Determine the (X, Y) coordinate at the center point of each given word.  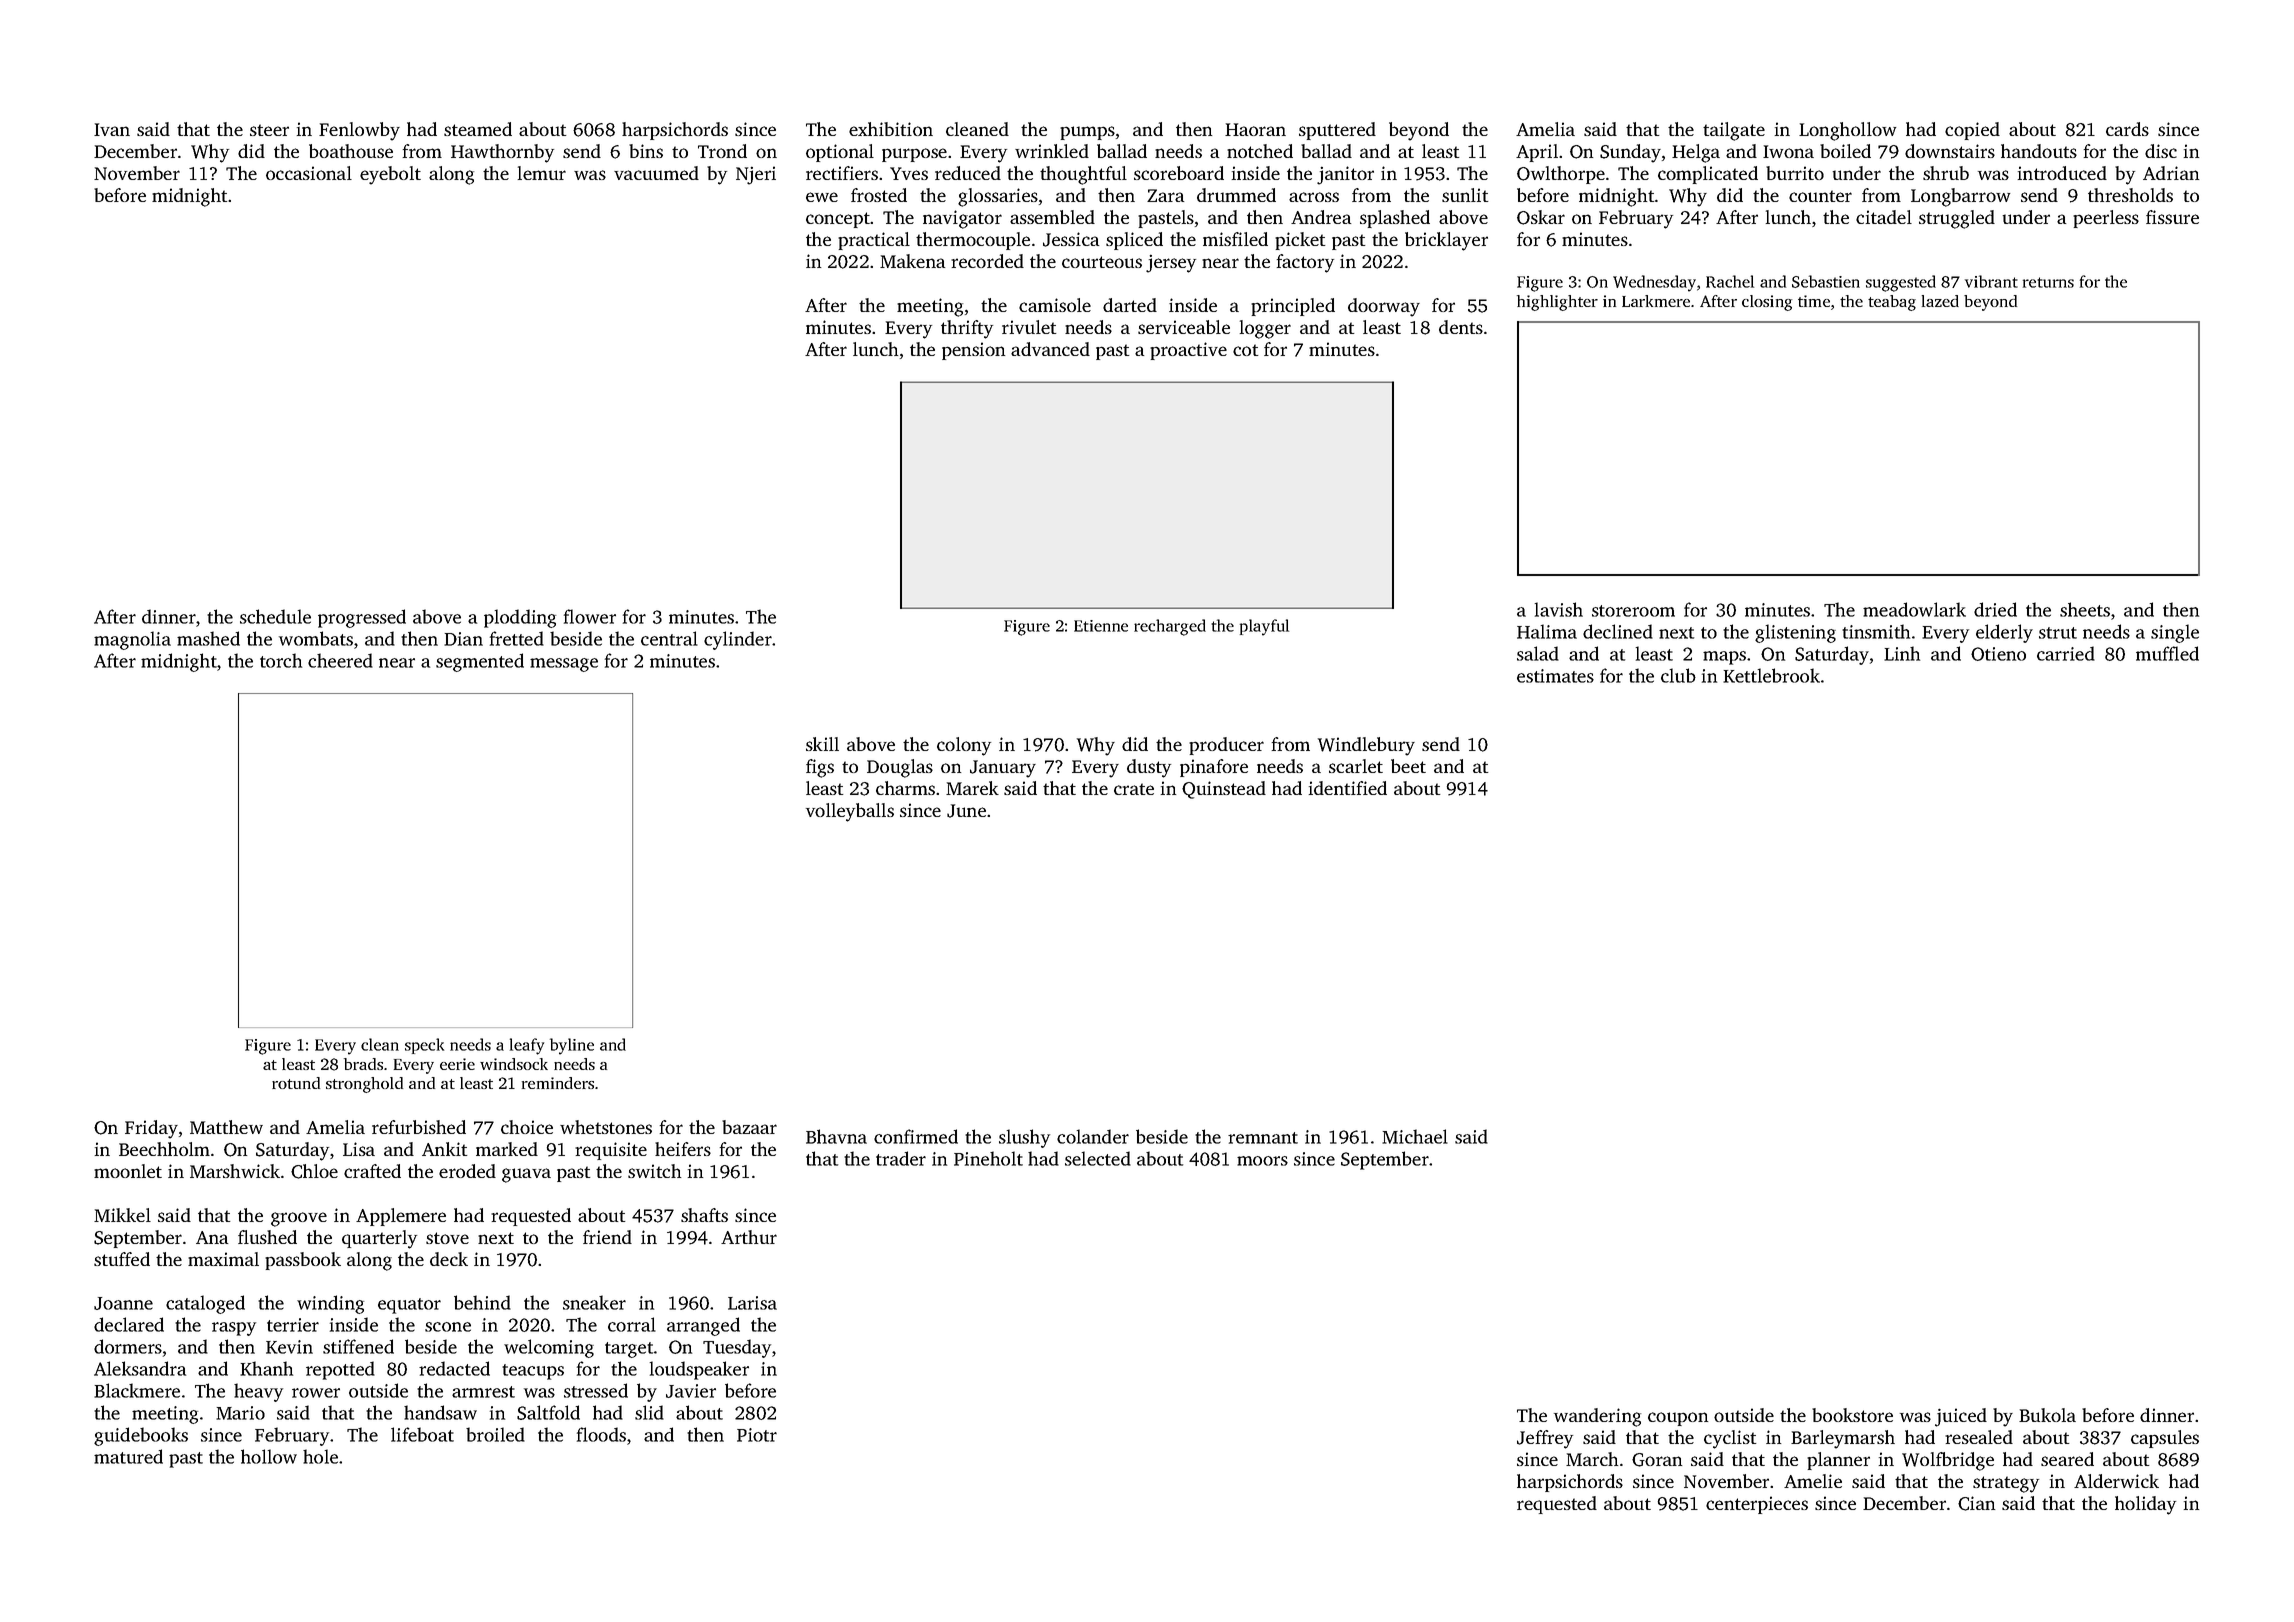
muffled (2167, 653)
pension (973, 351)
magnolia (132, 640)
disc (2161, 151)
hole (320, 1456)
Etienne (1101, 626)
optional (840, 153)
